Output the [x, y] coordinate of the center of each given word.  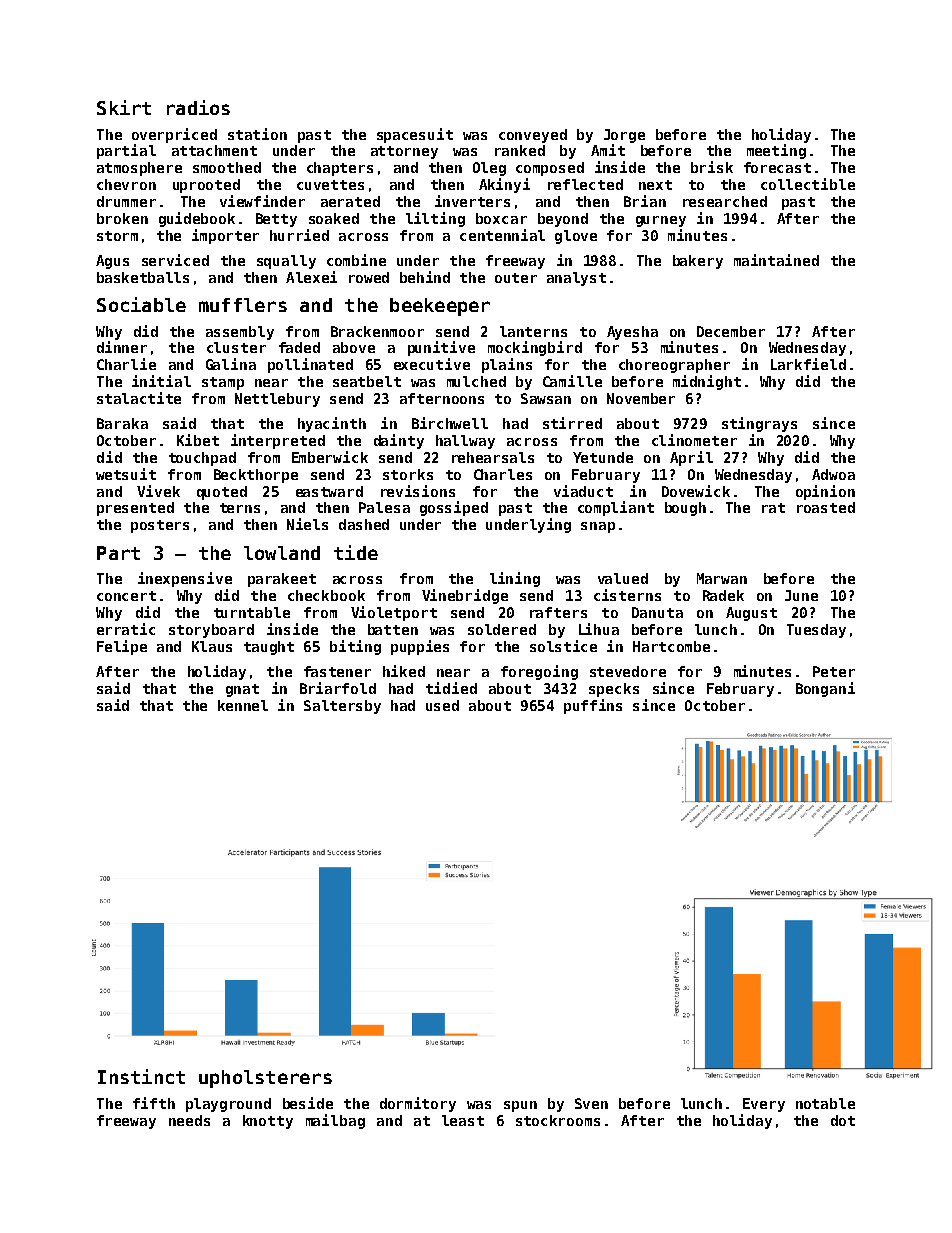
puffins [593, 706]
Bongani [825, 689]
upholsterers [265, 1079]
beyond [563, 220]
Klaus [212, 646]
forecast [777, 167]
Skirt [124, 107]
